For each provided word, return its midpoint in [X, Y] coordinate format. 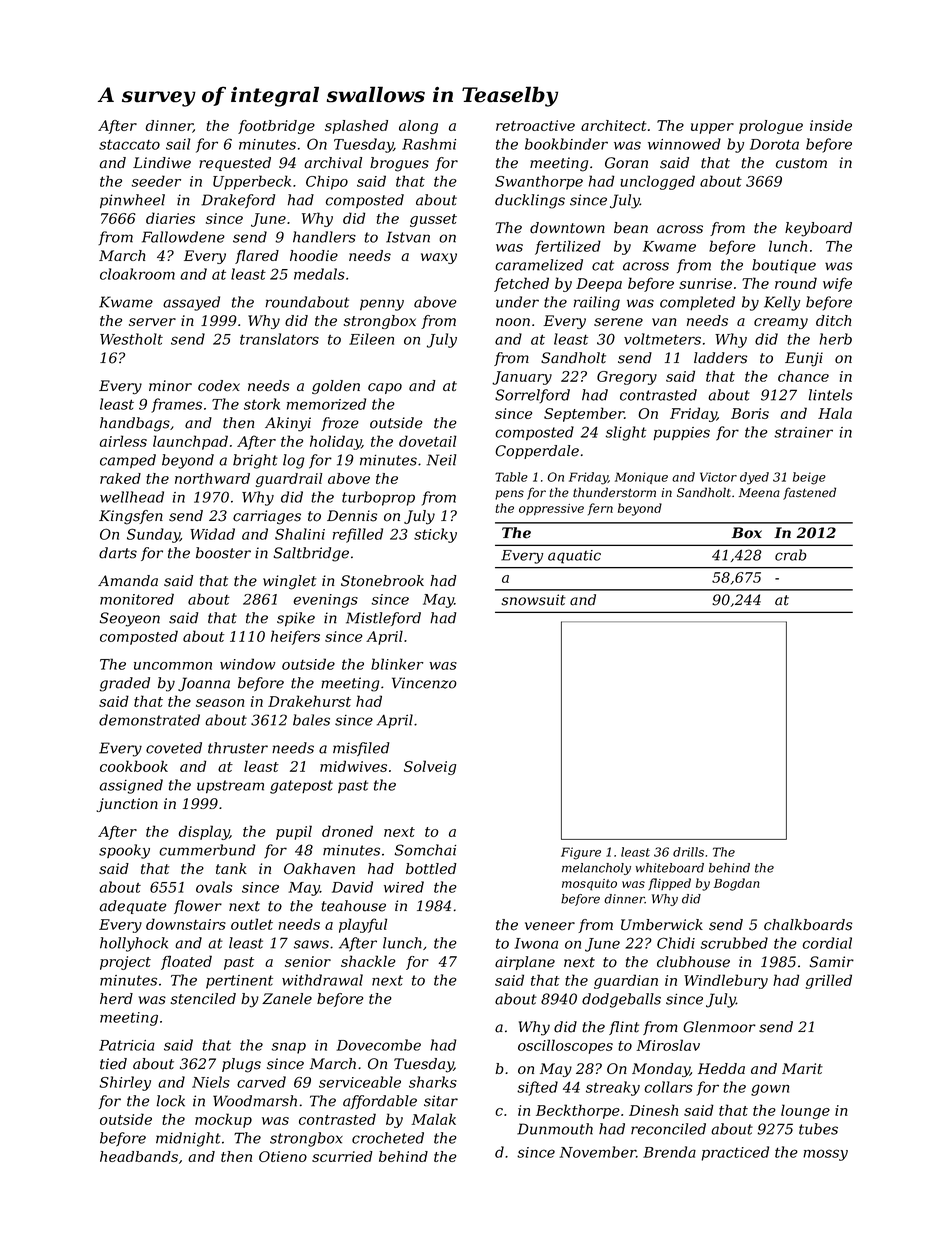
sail [178, 144]
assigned [131, 786]
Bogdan [737, 884]
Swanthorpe [539, 182]
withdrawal [322, 980]
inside [831, 125]
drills [688, 852]
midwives [353, 766]
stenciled [203, 999]
